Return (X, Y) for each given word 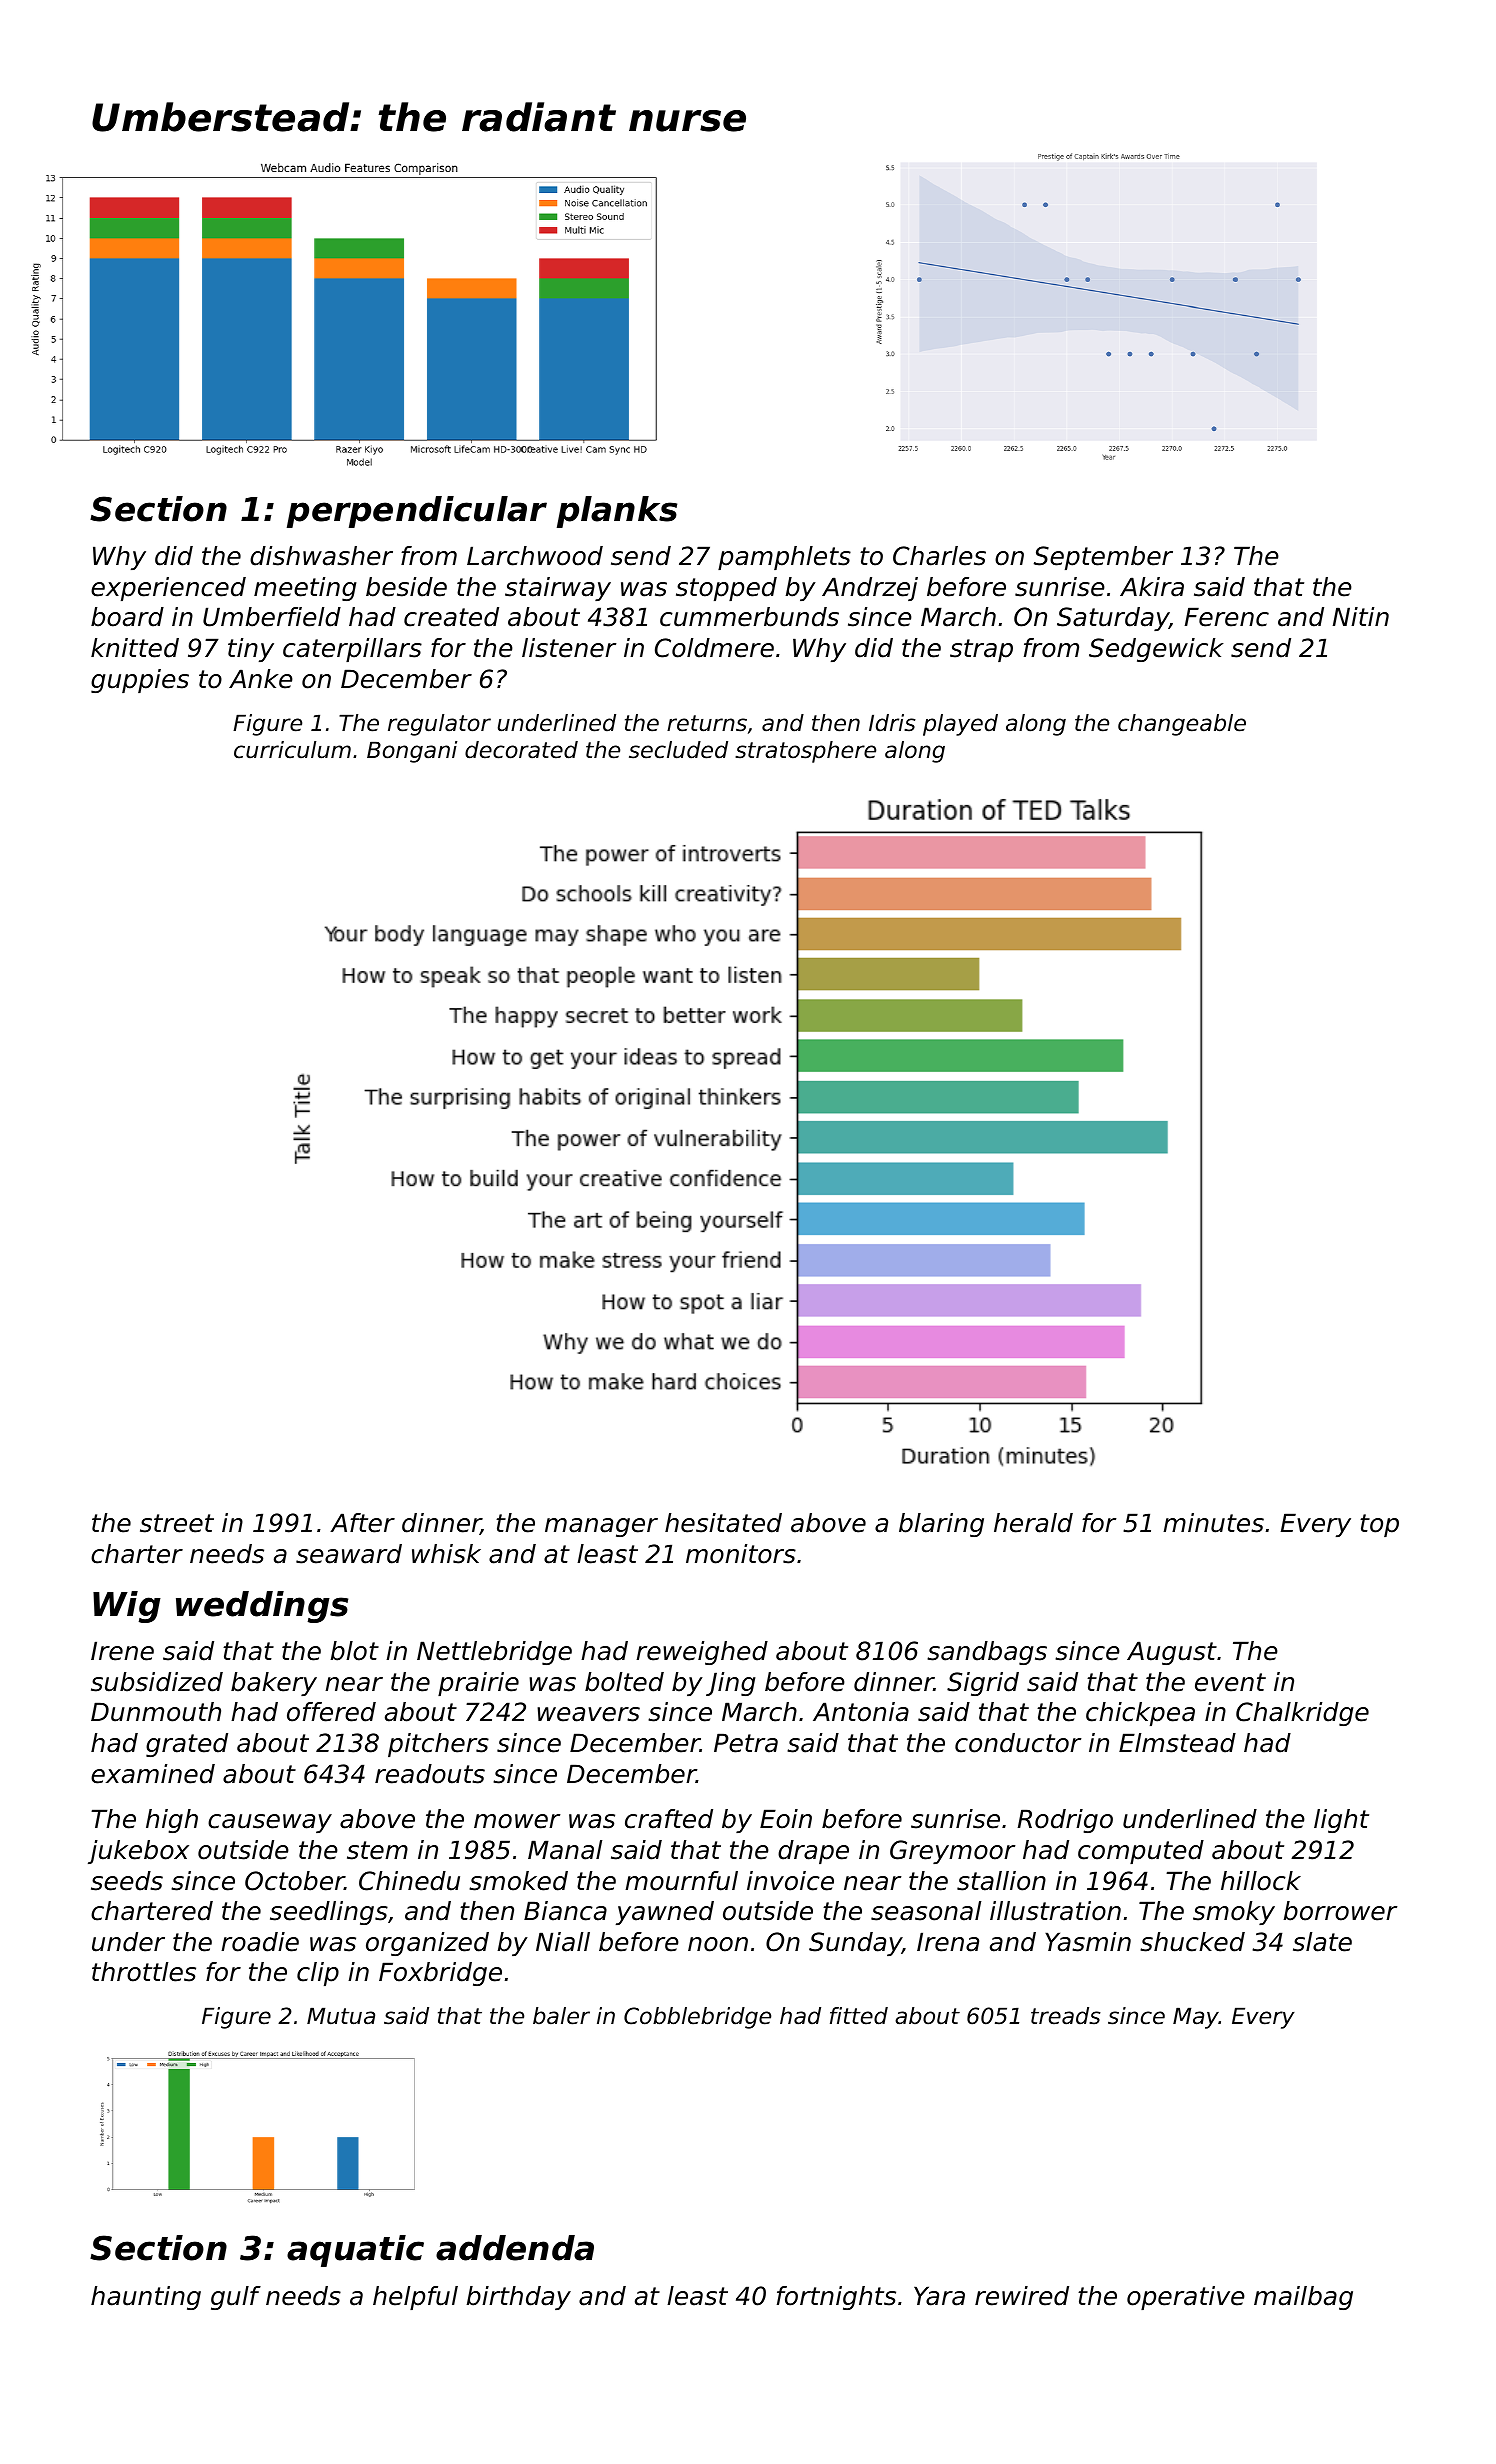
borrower (1340, 1911)
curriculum (292, 750)
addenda (515, 2248)
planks (617, 512)
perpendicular (417, 512)
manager (601, 1527)
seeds (127, 1881)
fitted (859, 2016)
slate (1322, 1942)
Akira (1152, 587)
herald (1033, 1523)
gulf (236, 2298)
